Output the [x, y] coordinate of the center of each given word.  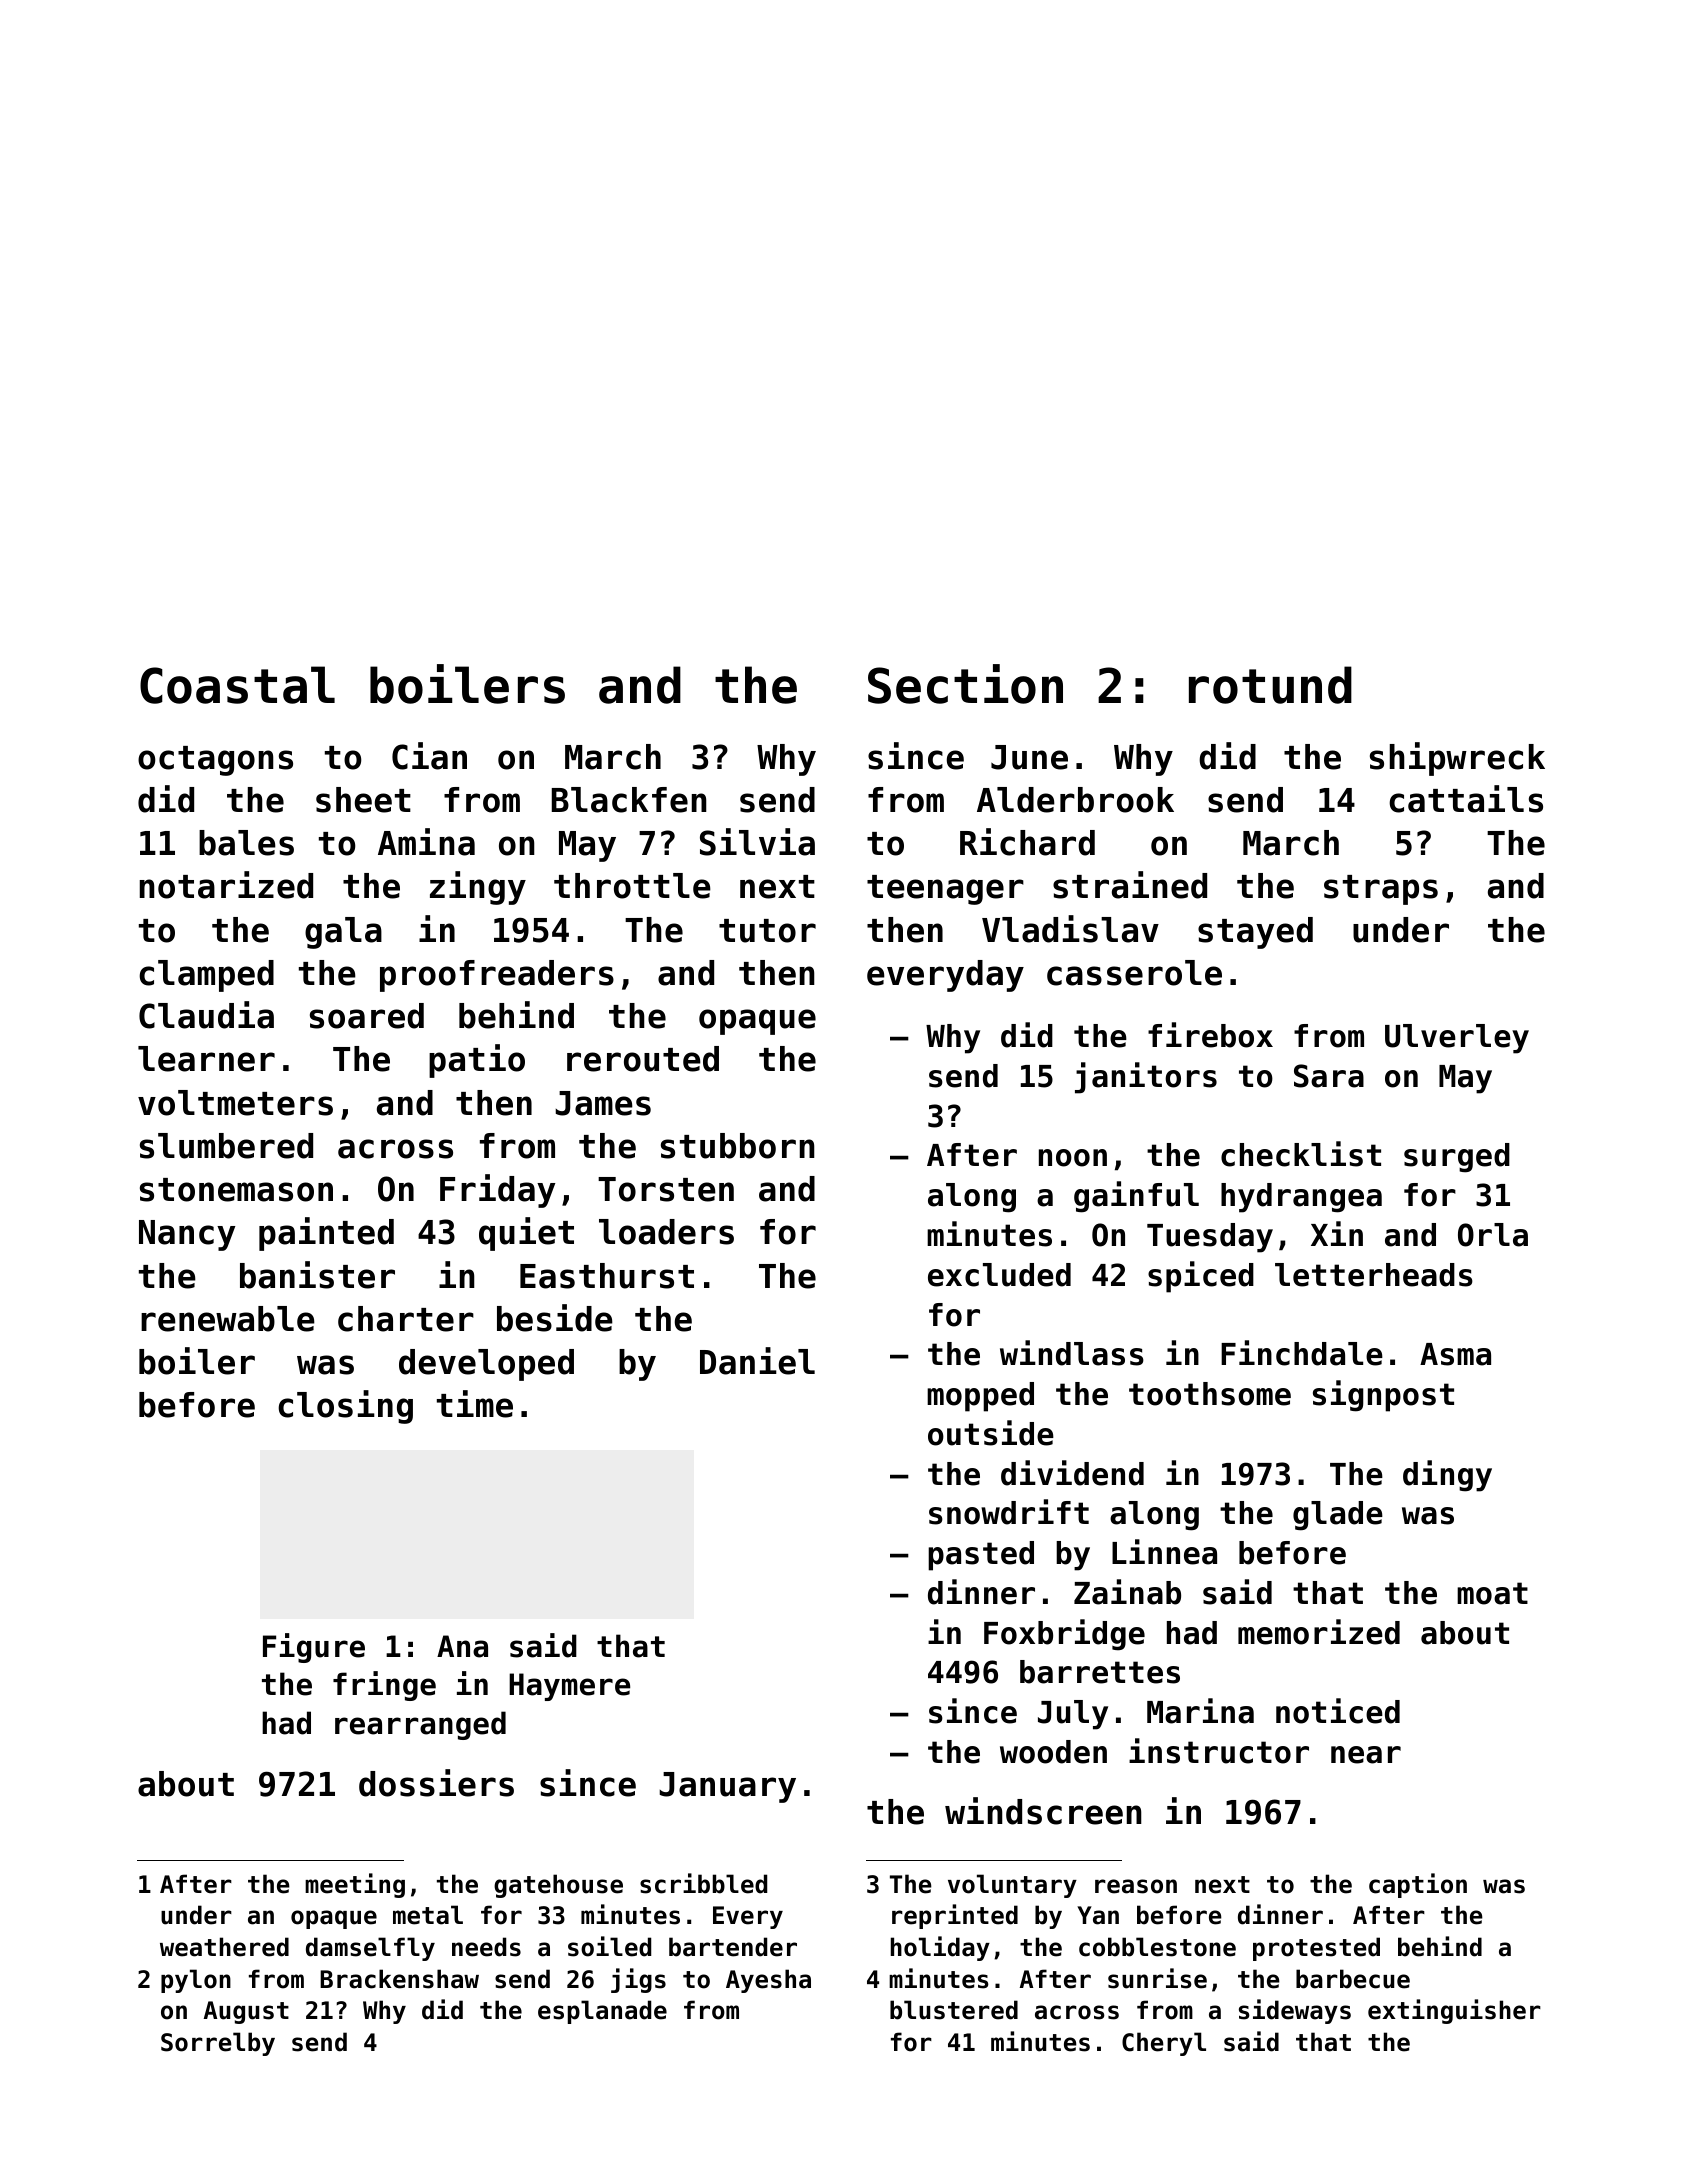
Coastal [237, 685]
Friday [497, 1191]
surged [1457, 1158]
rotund [1270, 685]
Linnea [1164, 1552]
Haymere [569, 1687]
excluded [999, 1275]
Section [965, 684]
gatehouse [558, 1886]
